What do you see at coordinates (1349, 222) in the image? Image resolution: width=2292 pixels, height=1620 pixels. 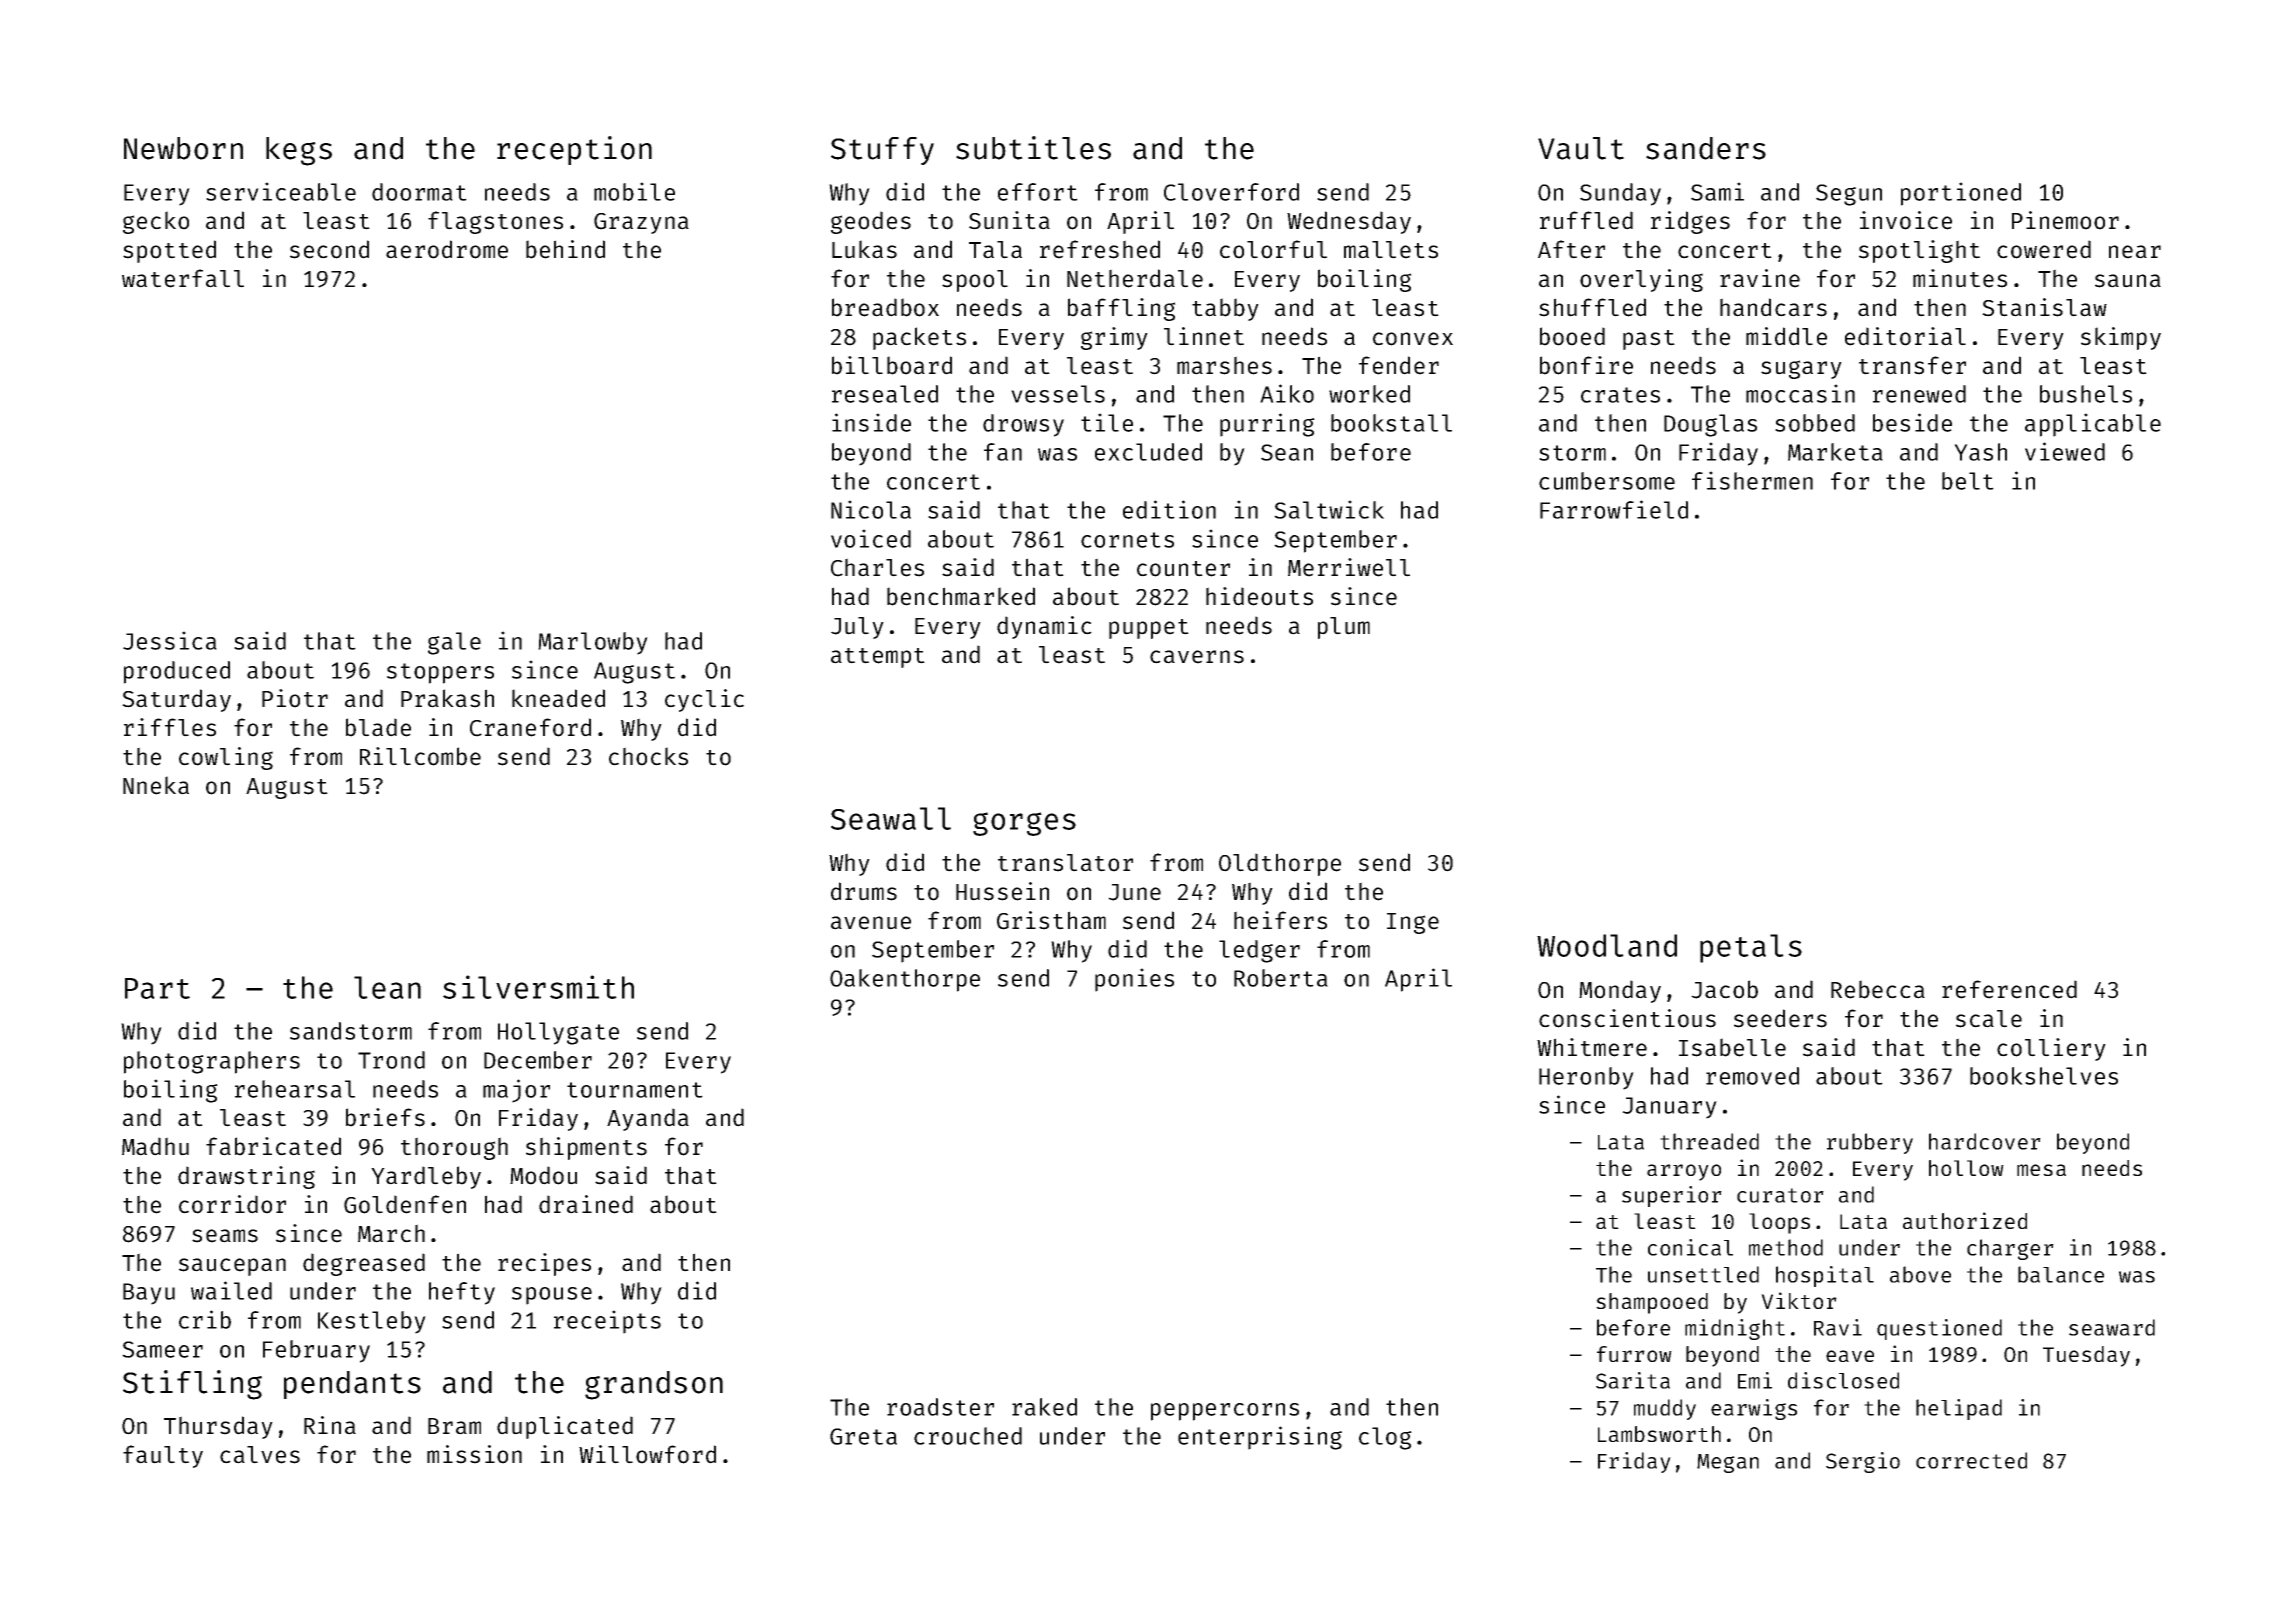 I see `Wednesday` at bounding box center [1349, 222].
